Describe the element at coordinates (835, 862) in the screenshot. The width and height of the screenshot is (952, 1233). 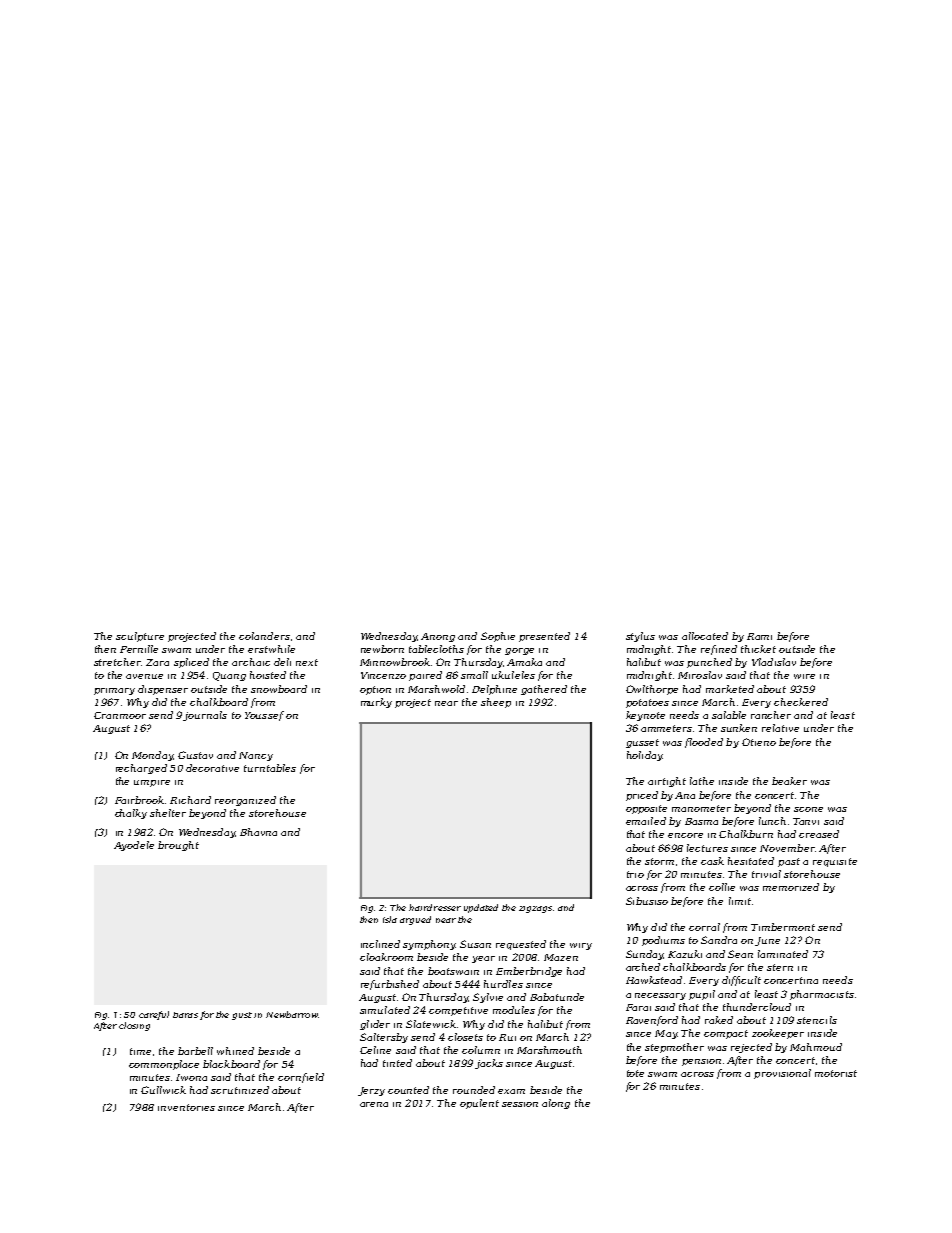
I see `requisite` at that location.
